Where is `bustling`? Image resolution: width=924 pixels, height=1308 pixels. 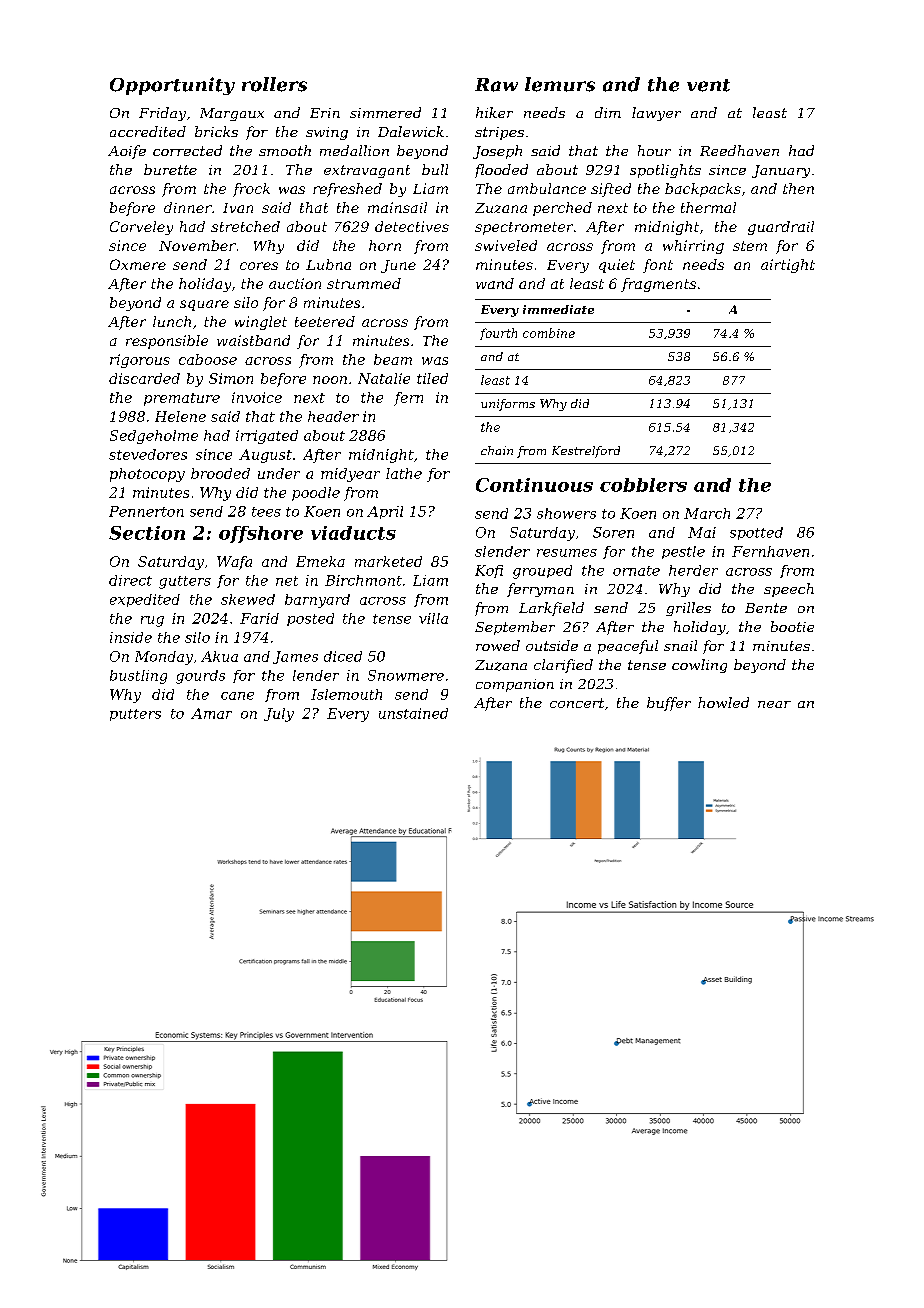
bustling is located at coordinates (138, 677).
